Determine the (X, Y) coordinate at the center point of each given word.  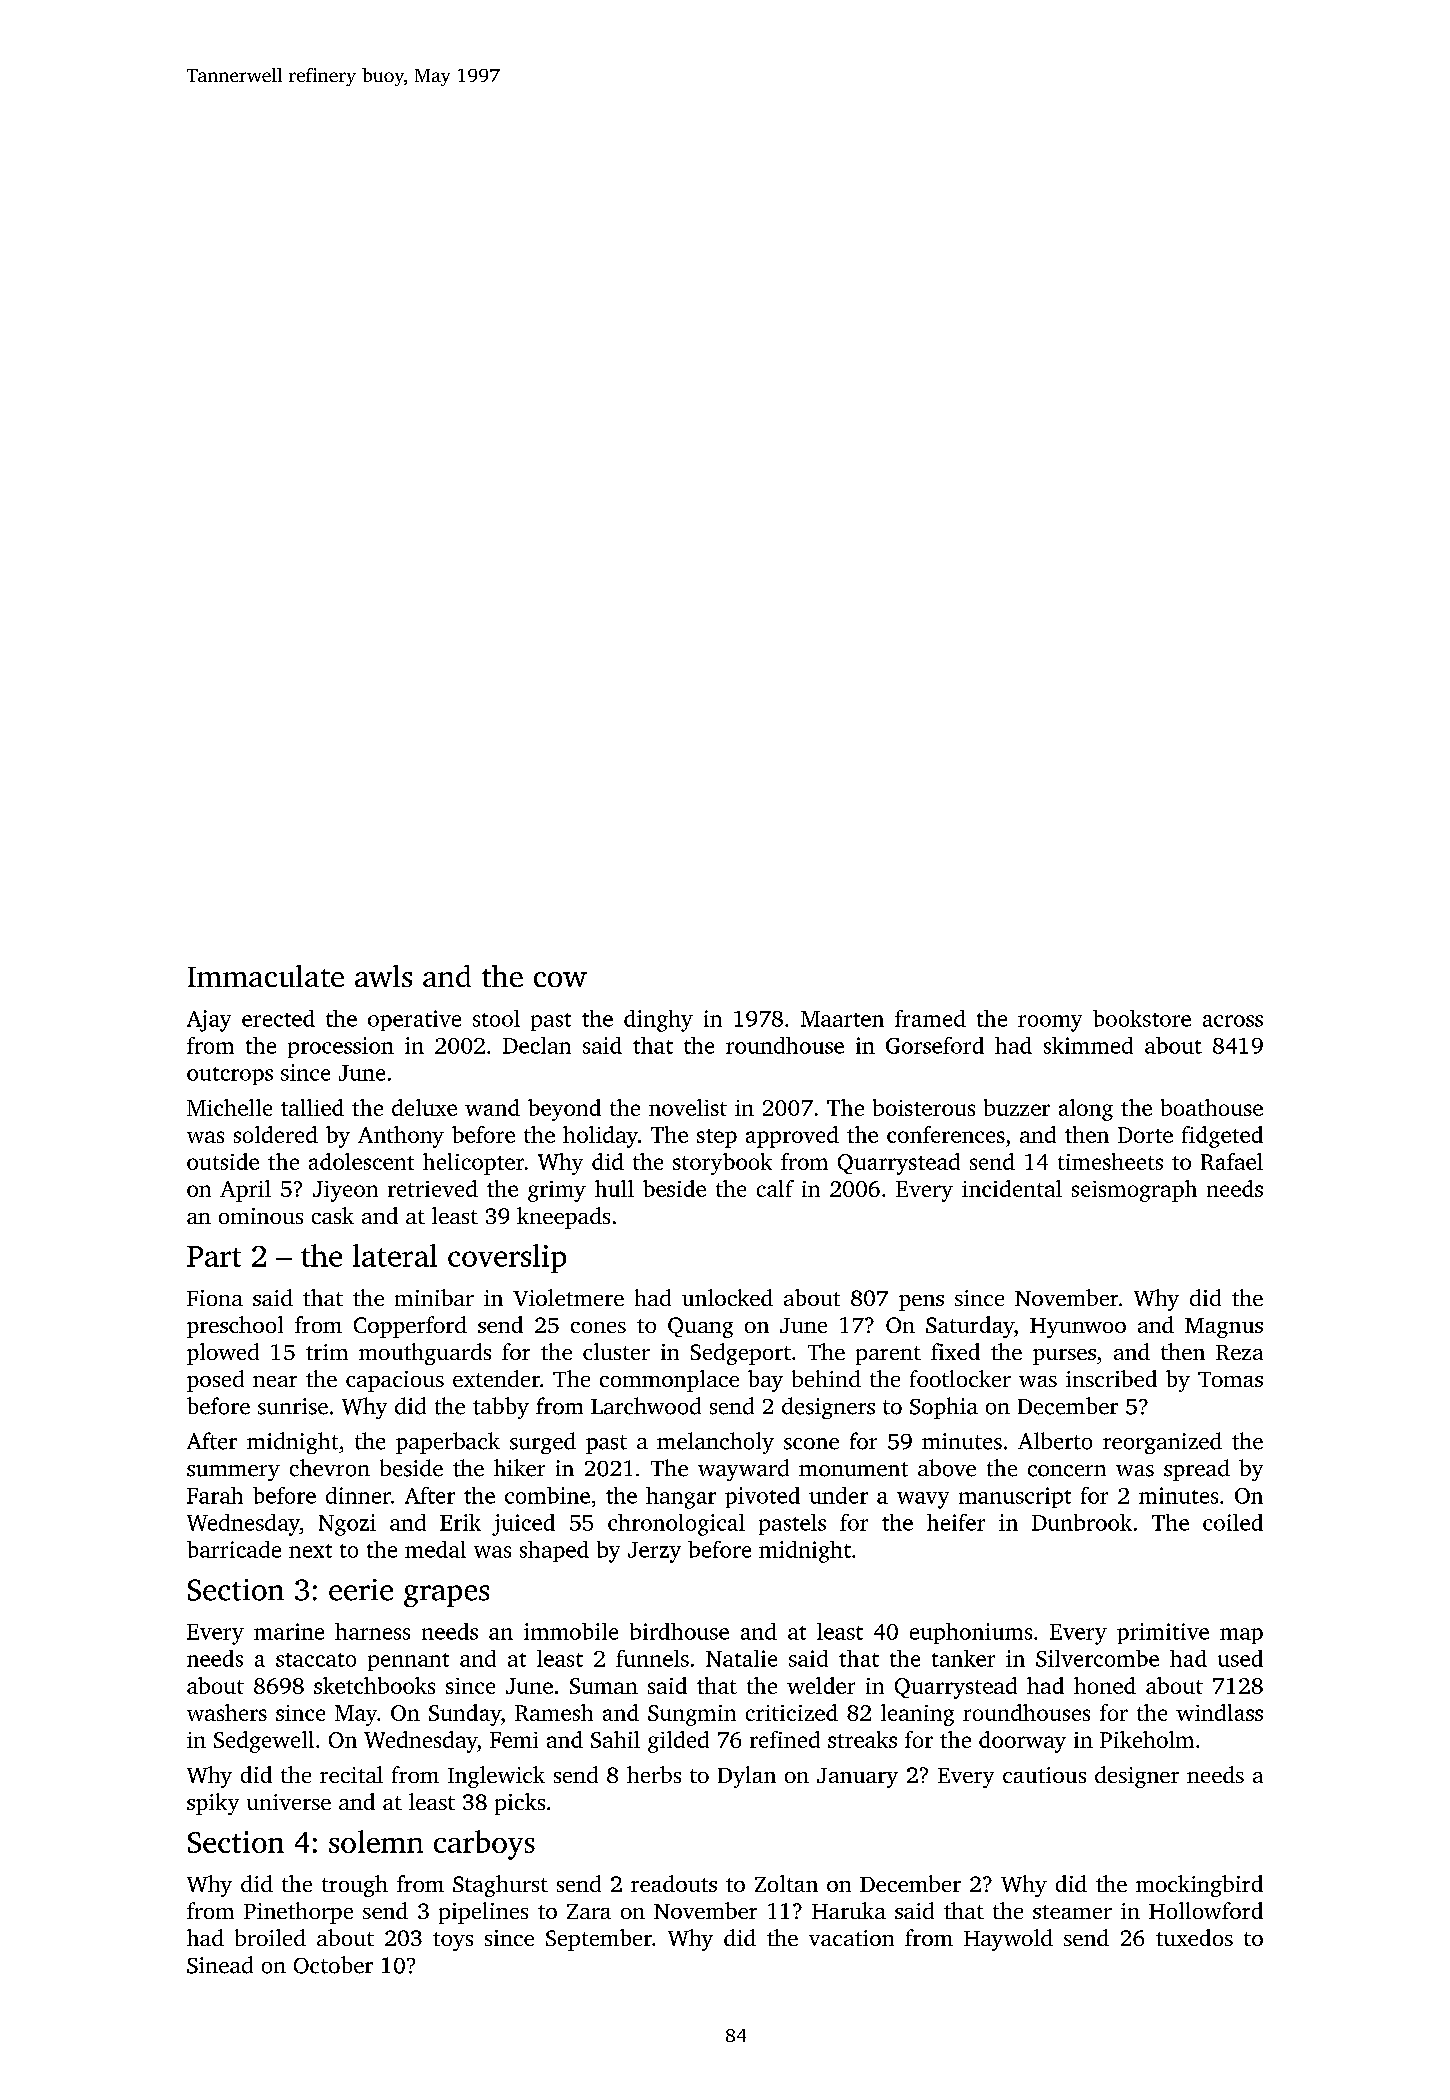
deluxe (424, 1107)
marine (289, 1631)
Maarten (842, 1019)
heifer (956, 1522)
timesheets (1110, 1161)
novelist (688, 1107)
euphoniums (971, 1633)
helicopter (473, 1164)
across (1233, 1021)
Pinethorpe (298, 1913)
